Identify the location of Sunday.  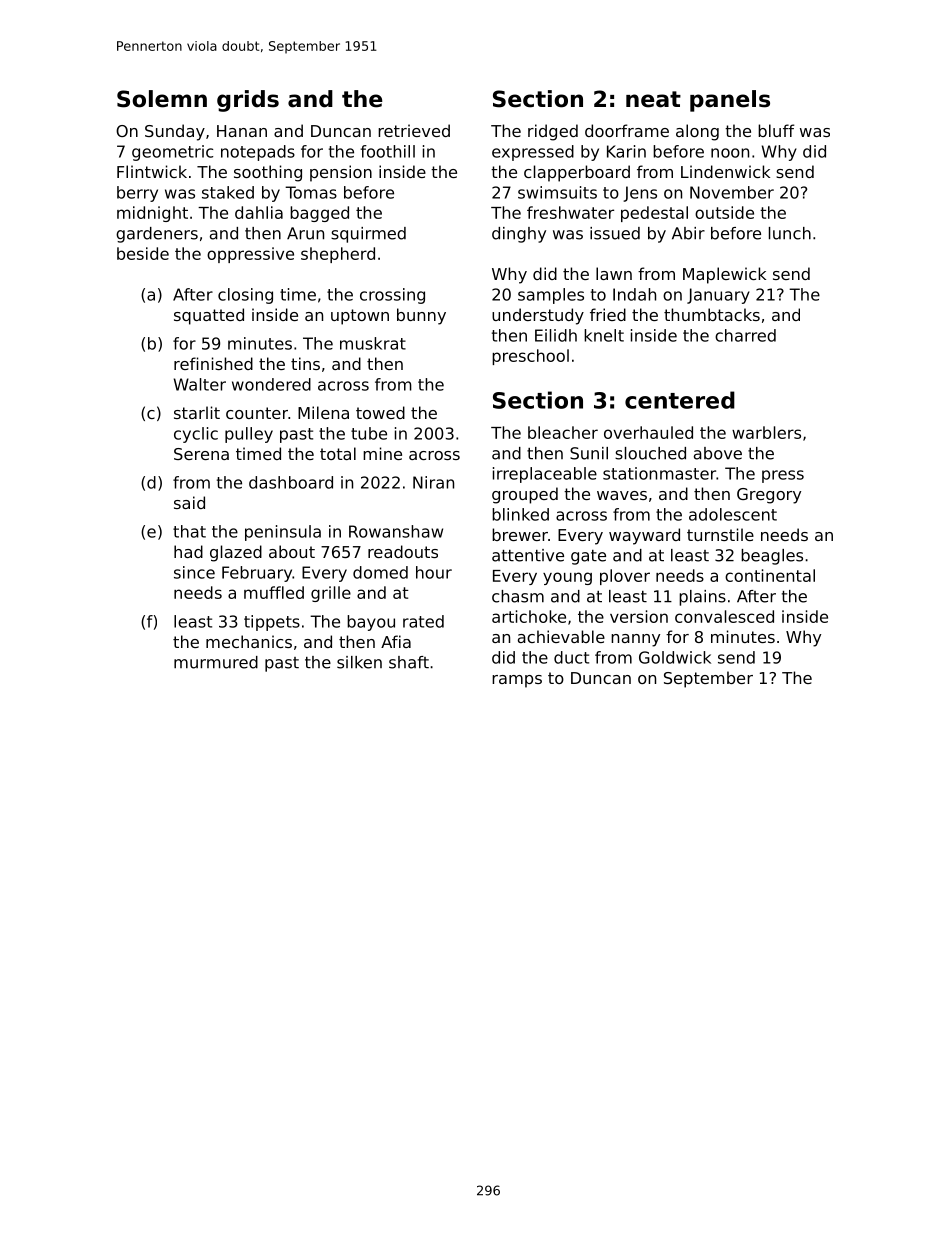
(175, 132).
